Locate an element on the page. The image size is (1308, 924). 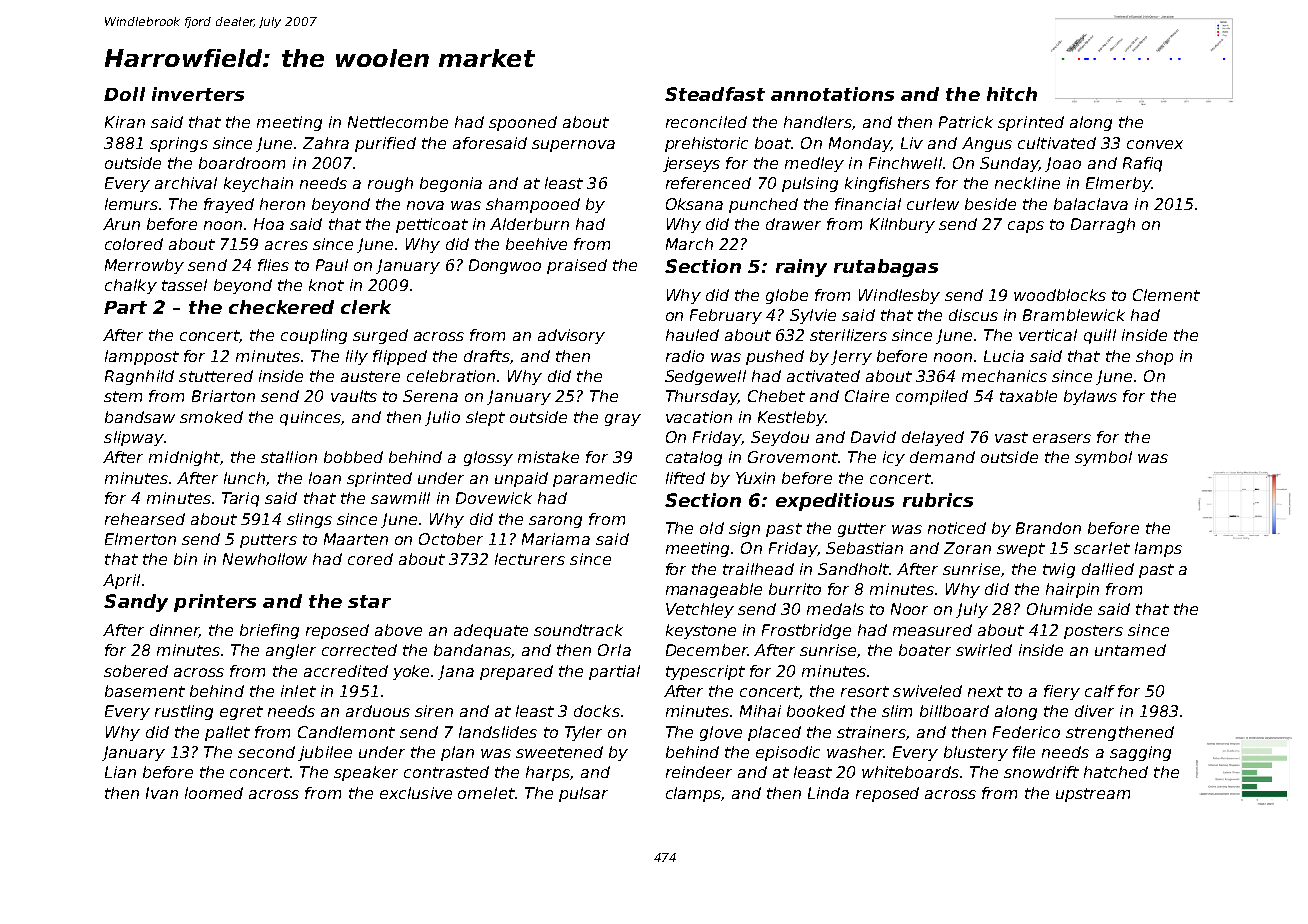
hairpin is located at coordinates (1072, 590).
